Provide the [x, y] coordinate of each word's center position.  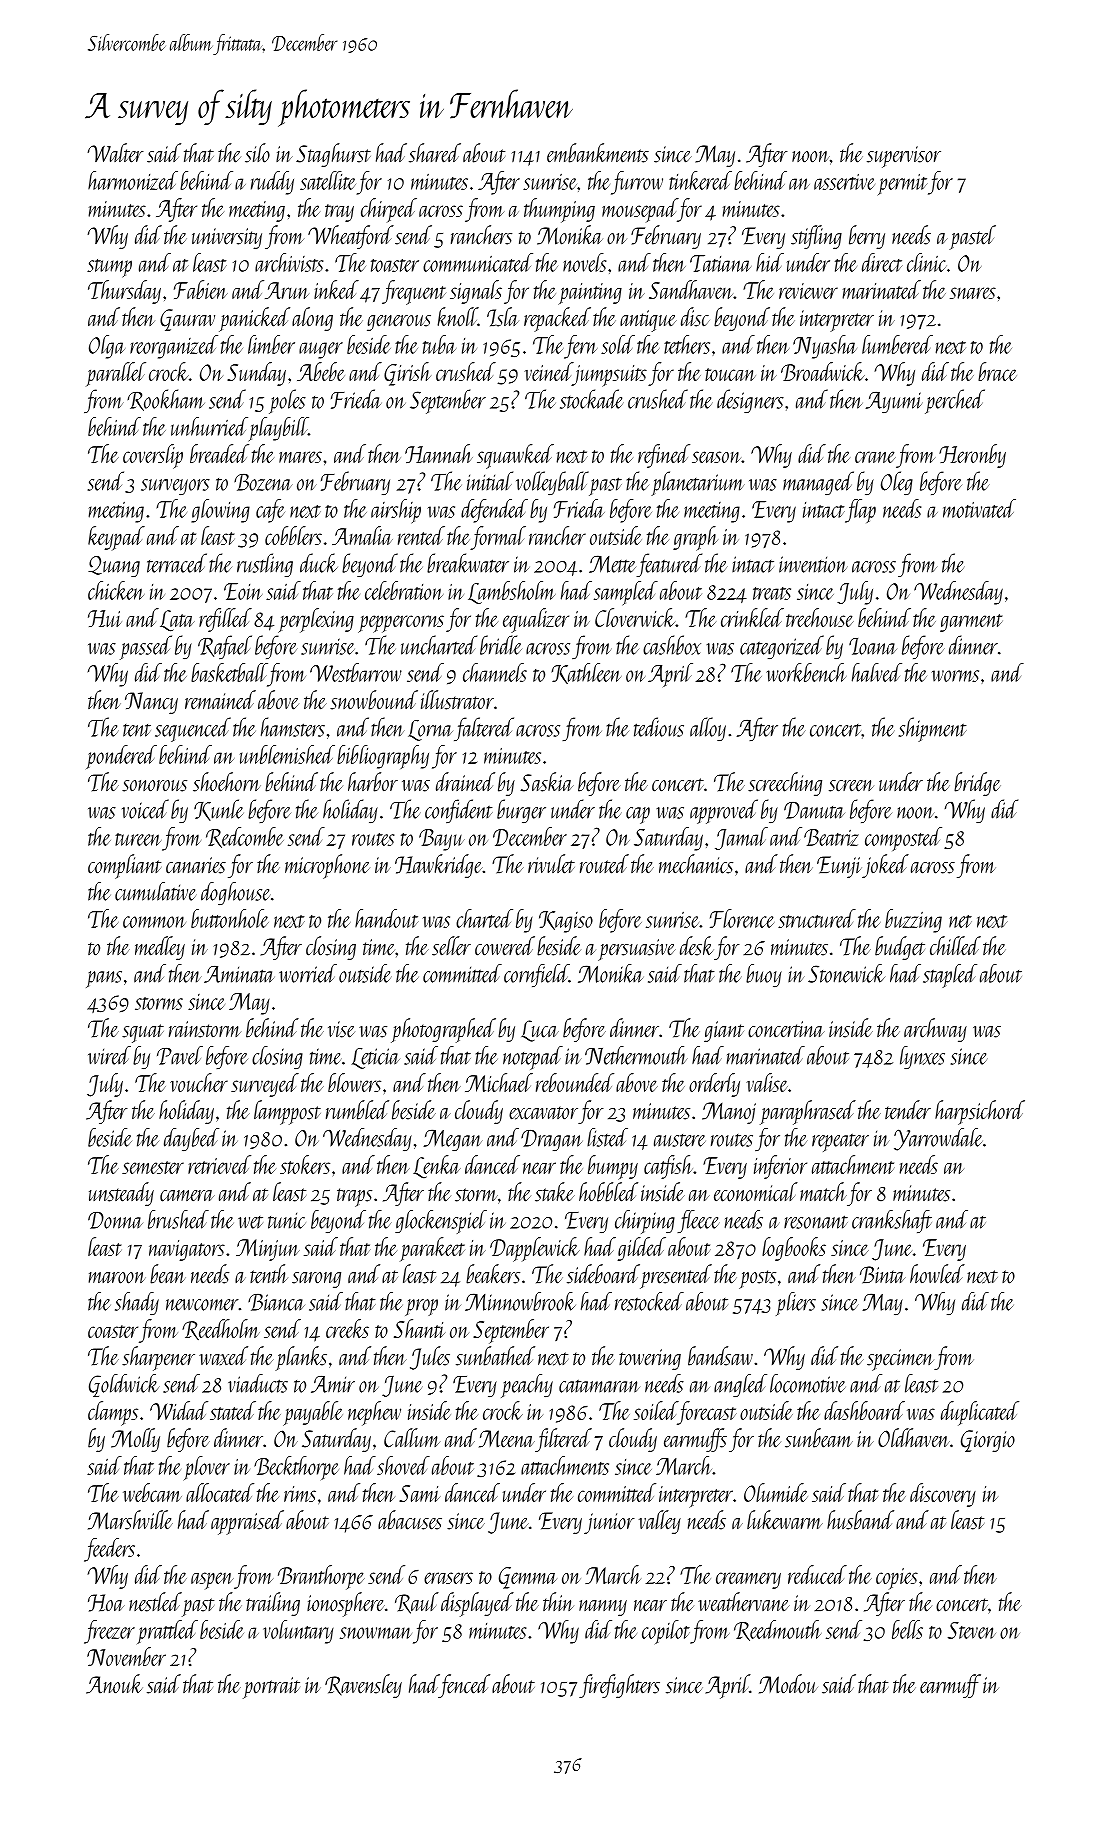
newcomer [202, 1305]
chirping [645, 1222]
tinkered [700, 180]
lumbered [897, 344]
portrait [271, 1688]
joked [885, 866]
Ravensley [363, 1686]
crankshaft [892, 1222]
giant [724, 1031]
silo [257, 153]
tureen [138, 839]
